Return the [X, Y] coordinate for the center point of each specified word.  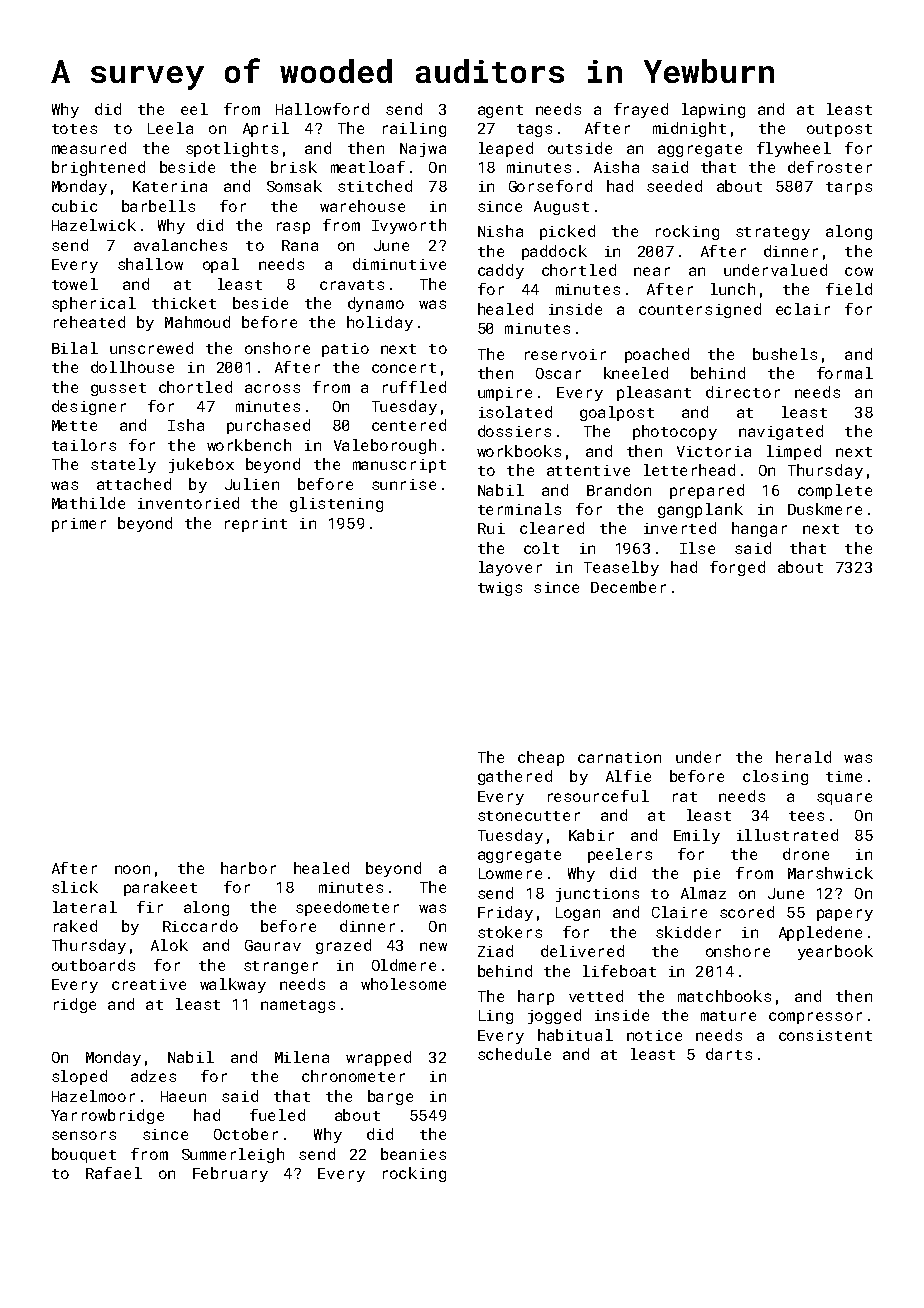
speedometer [347, 908]
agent [500, 111]
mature [728, 1016]
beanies [413, 1154]
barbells [158, 206]
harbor [248, 868]
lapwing [713, 110]
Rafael [114, 1173]
